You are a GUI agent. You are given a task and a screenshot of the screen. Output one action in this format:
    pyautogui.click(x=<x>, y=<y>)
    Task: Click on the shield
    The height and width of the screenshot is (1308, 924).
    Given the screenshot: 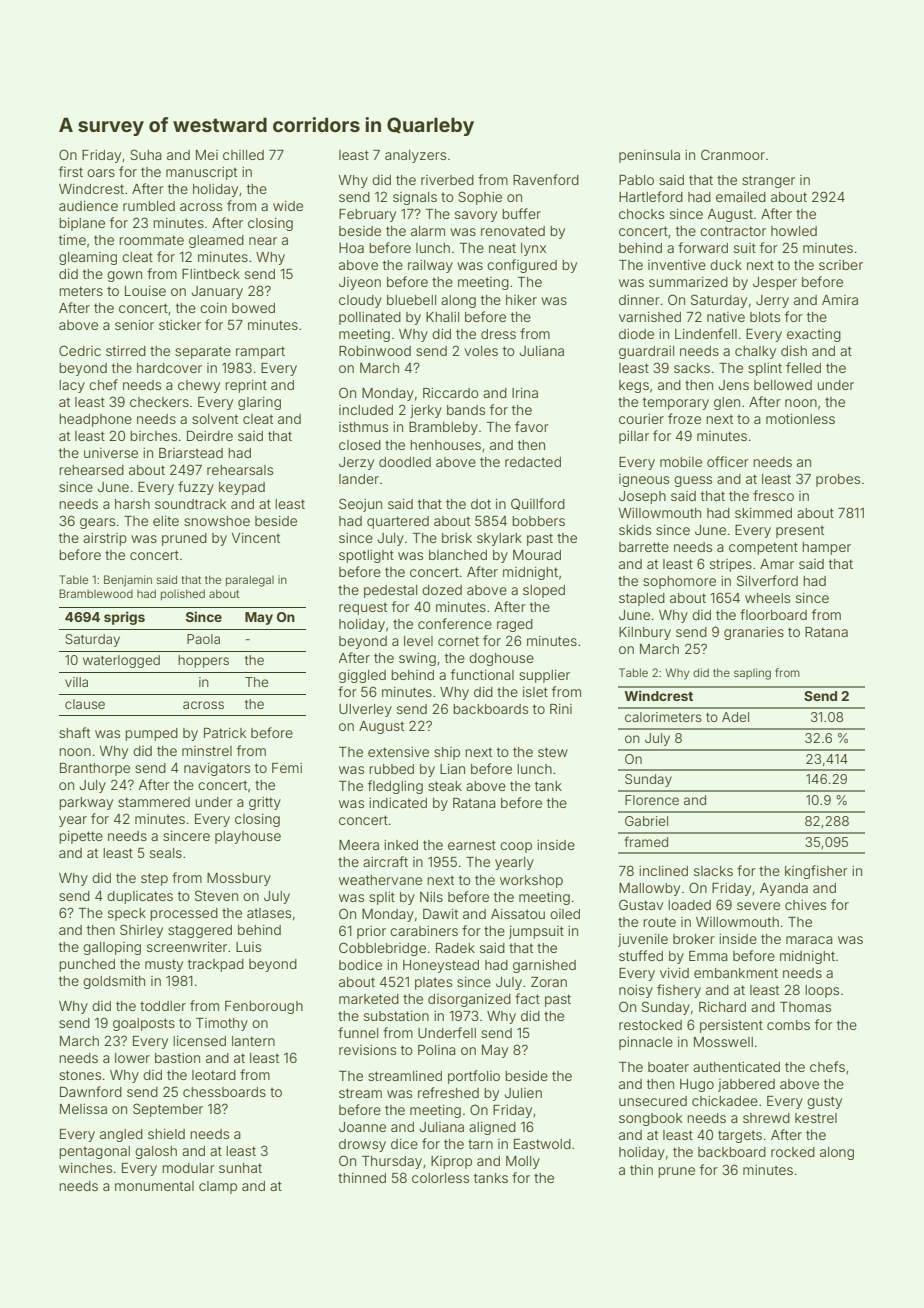 What is the action you would take?
    pyautogui.click(x=166, y=1134)
